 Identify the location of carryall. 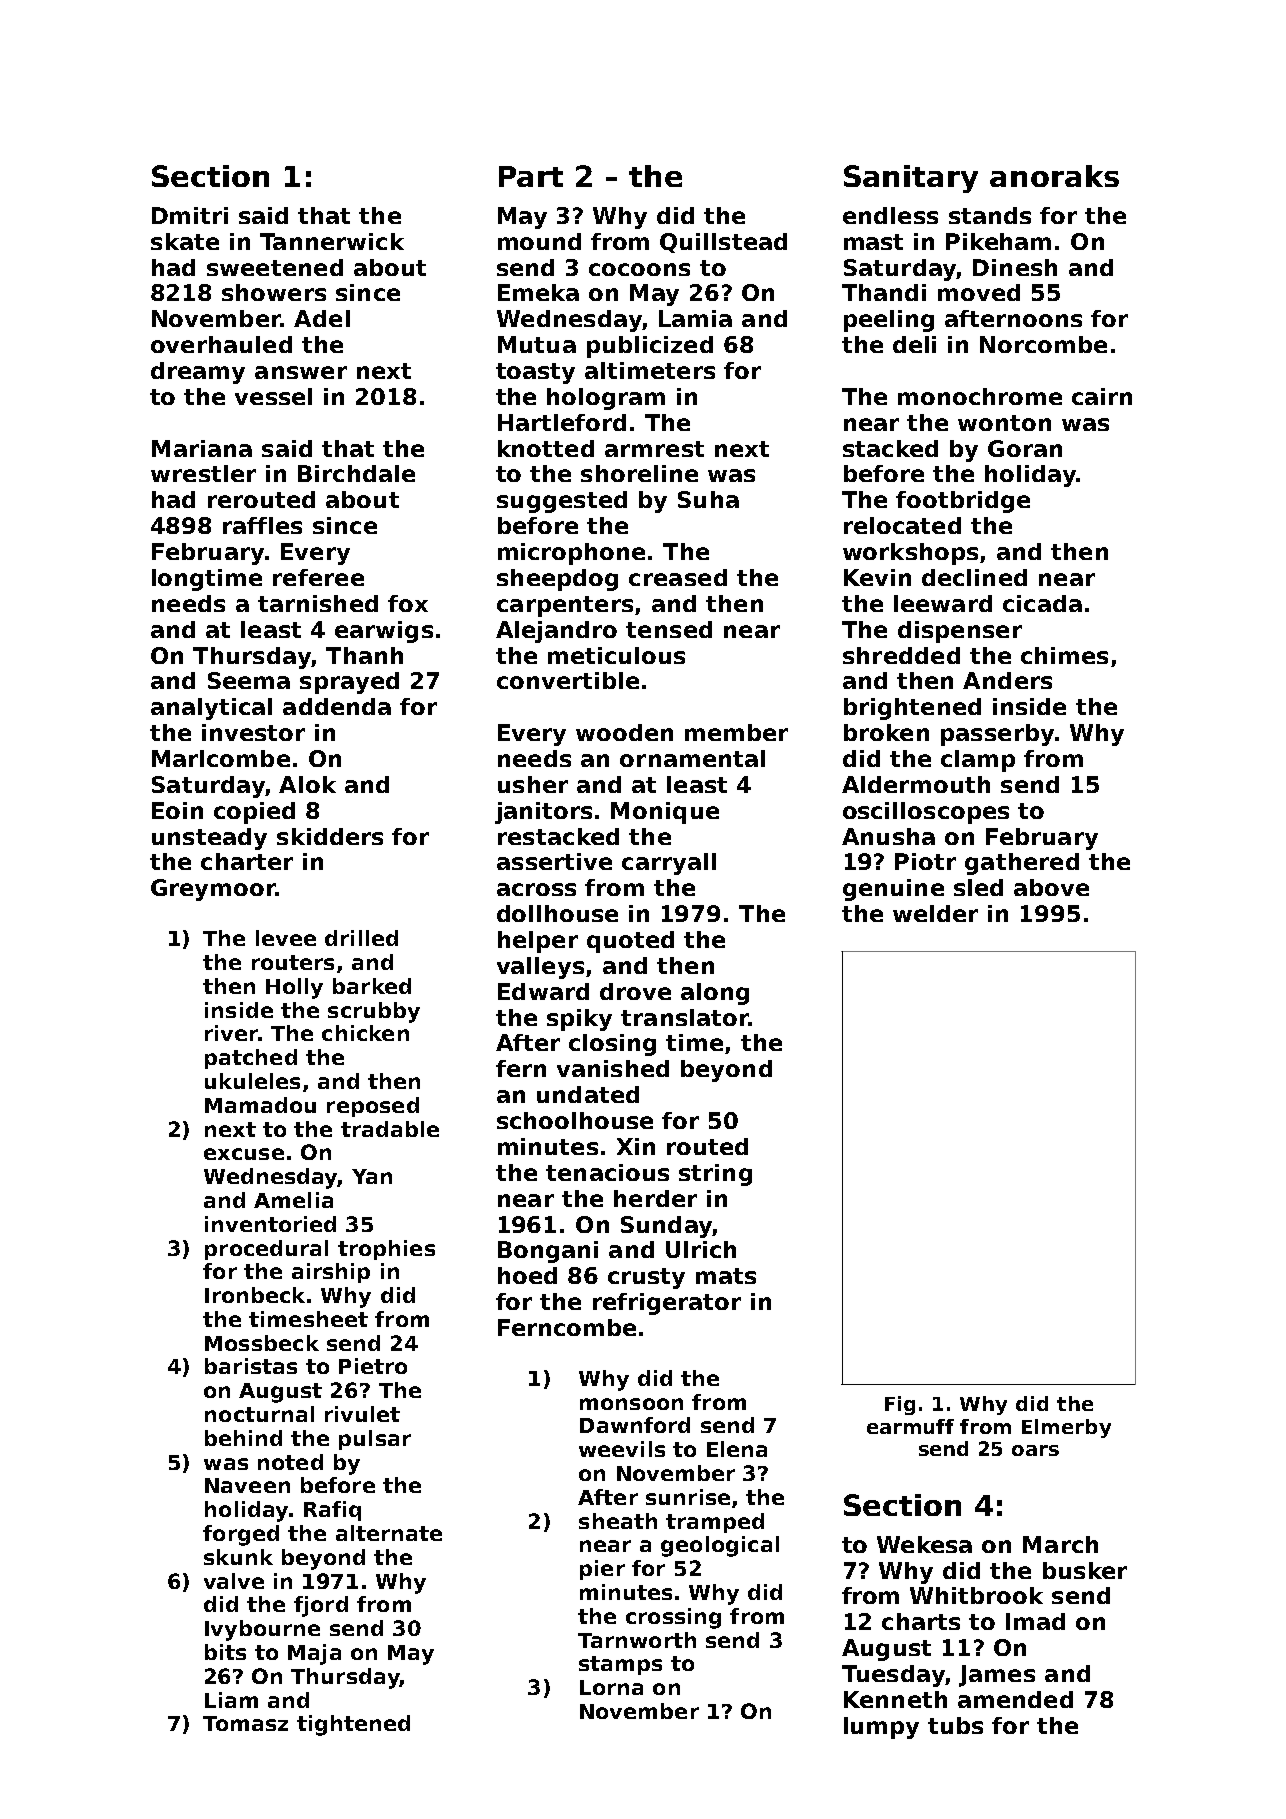
(669, 864).
